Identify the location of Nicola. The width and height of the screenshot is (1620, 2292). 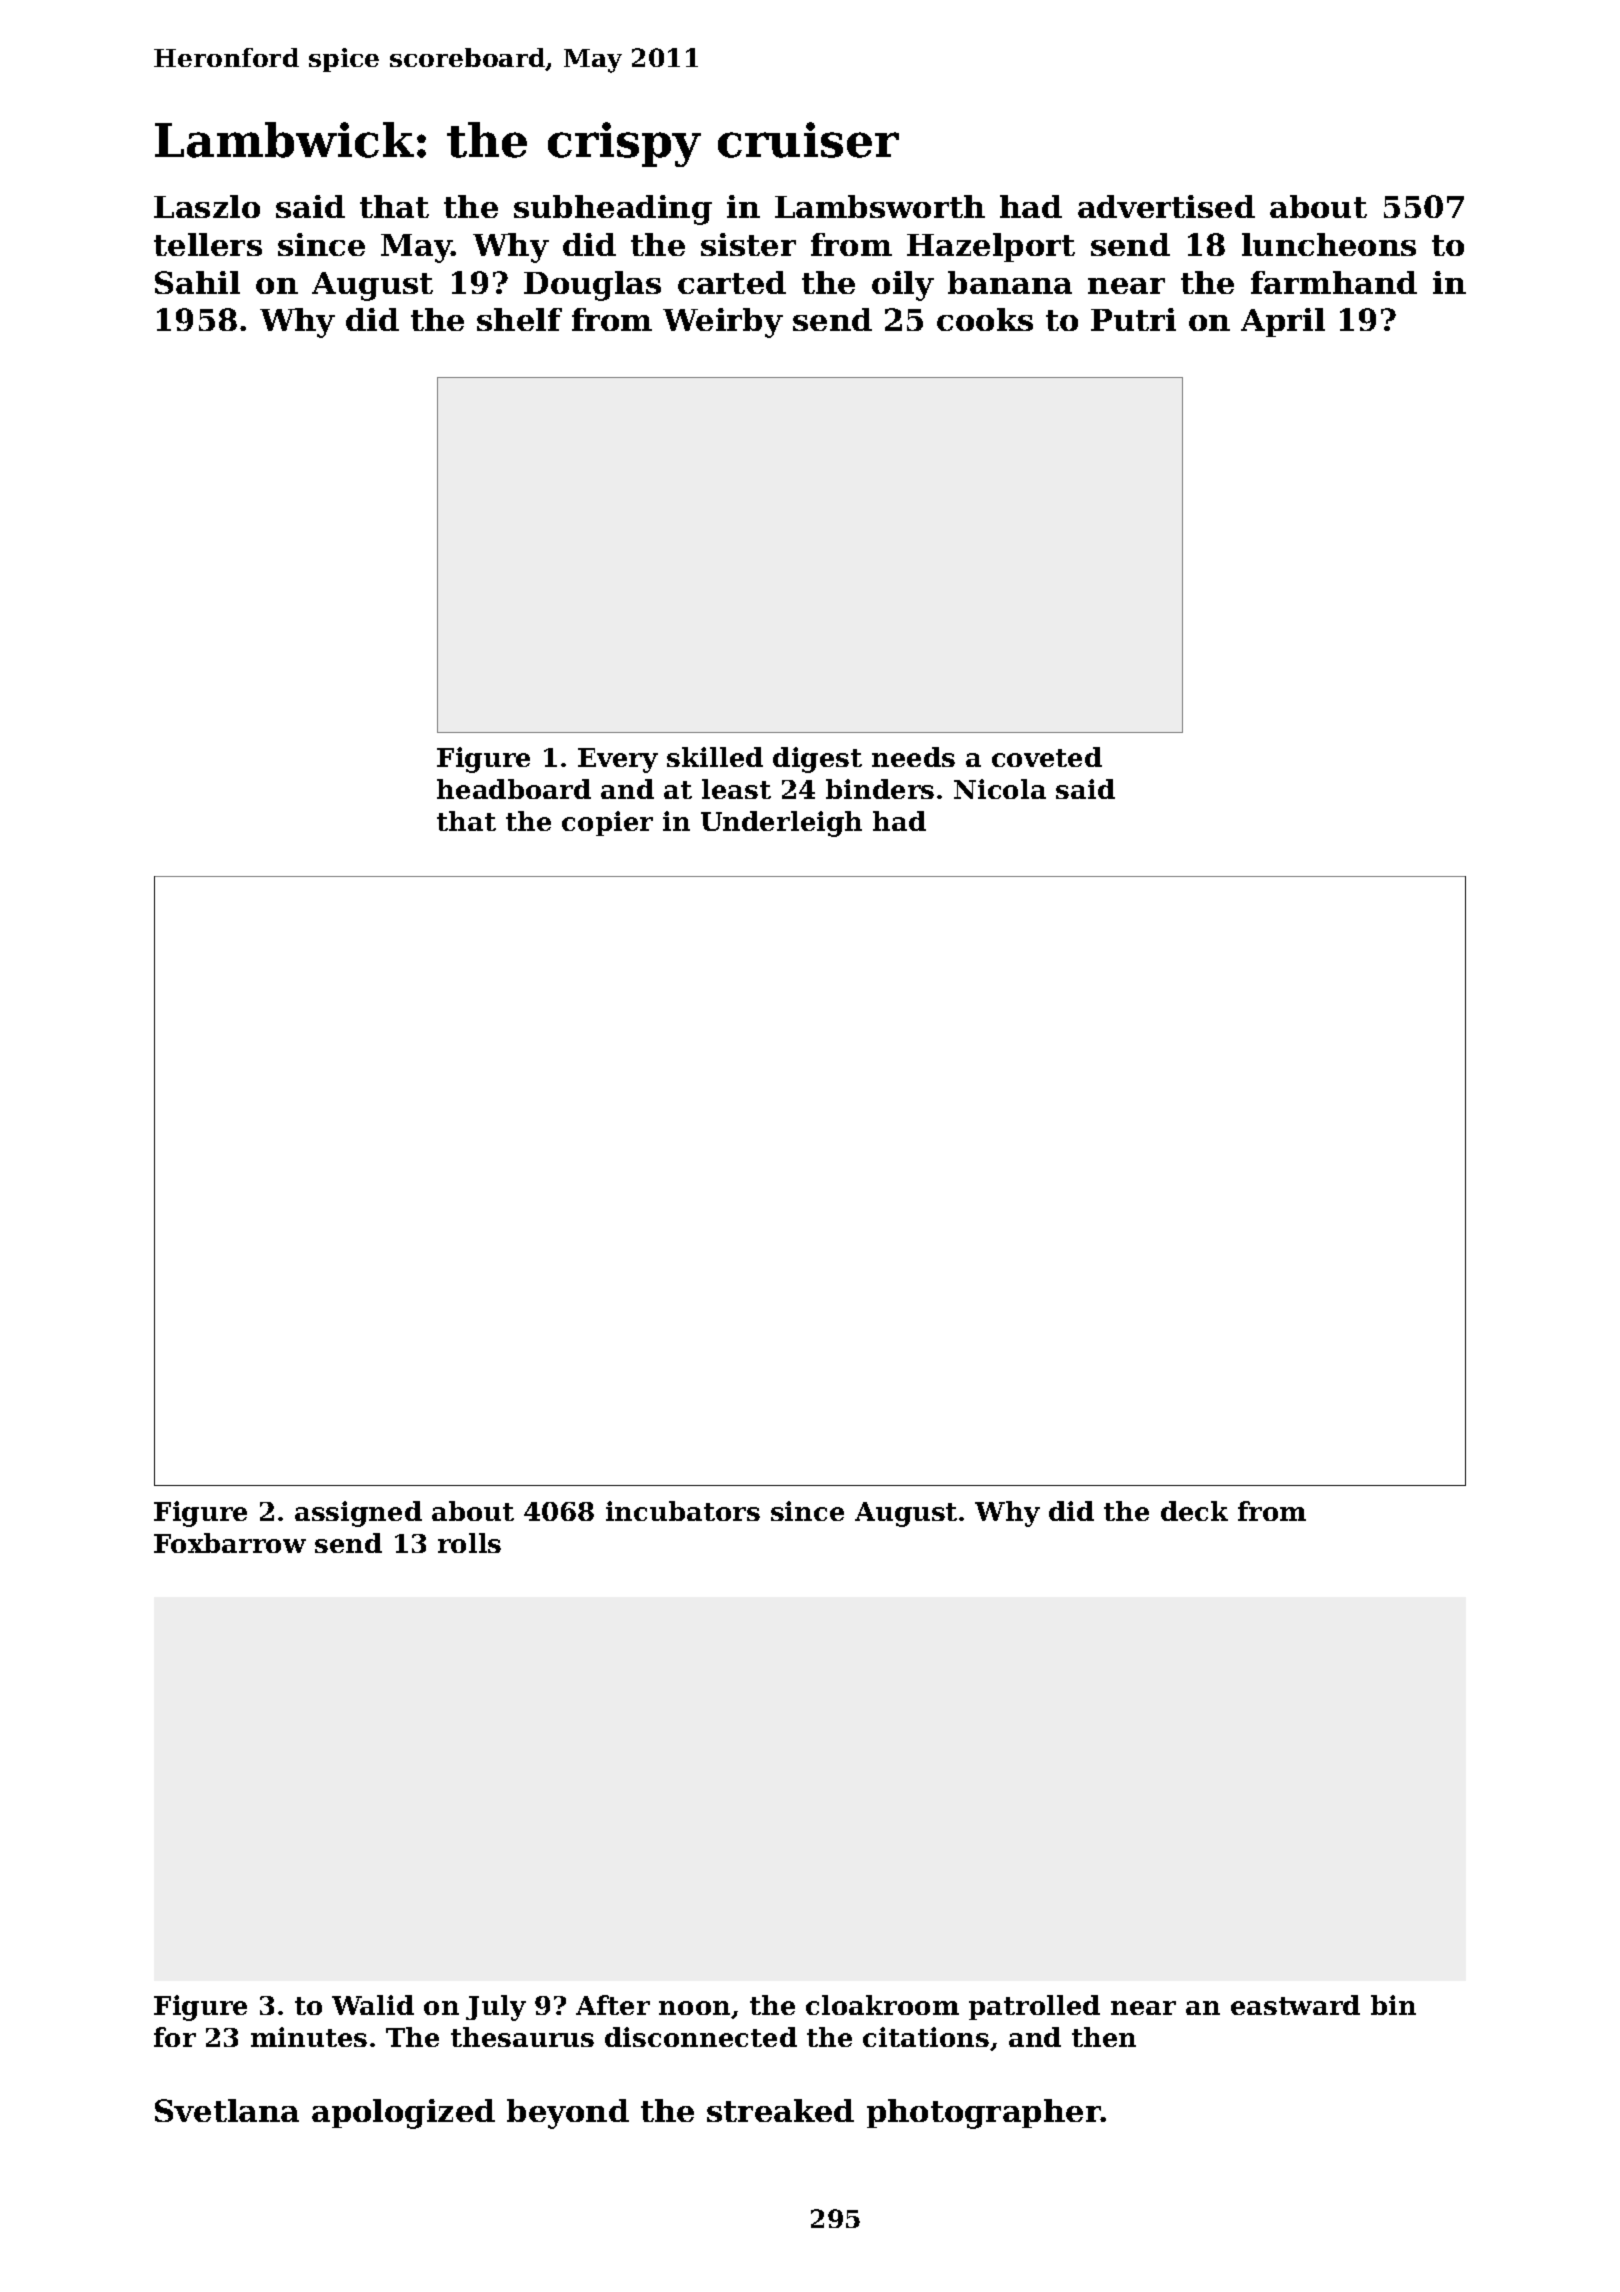
(1000, 789).
